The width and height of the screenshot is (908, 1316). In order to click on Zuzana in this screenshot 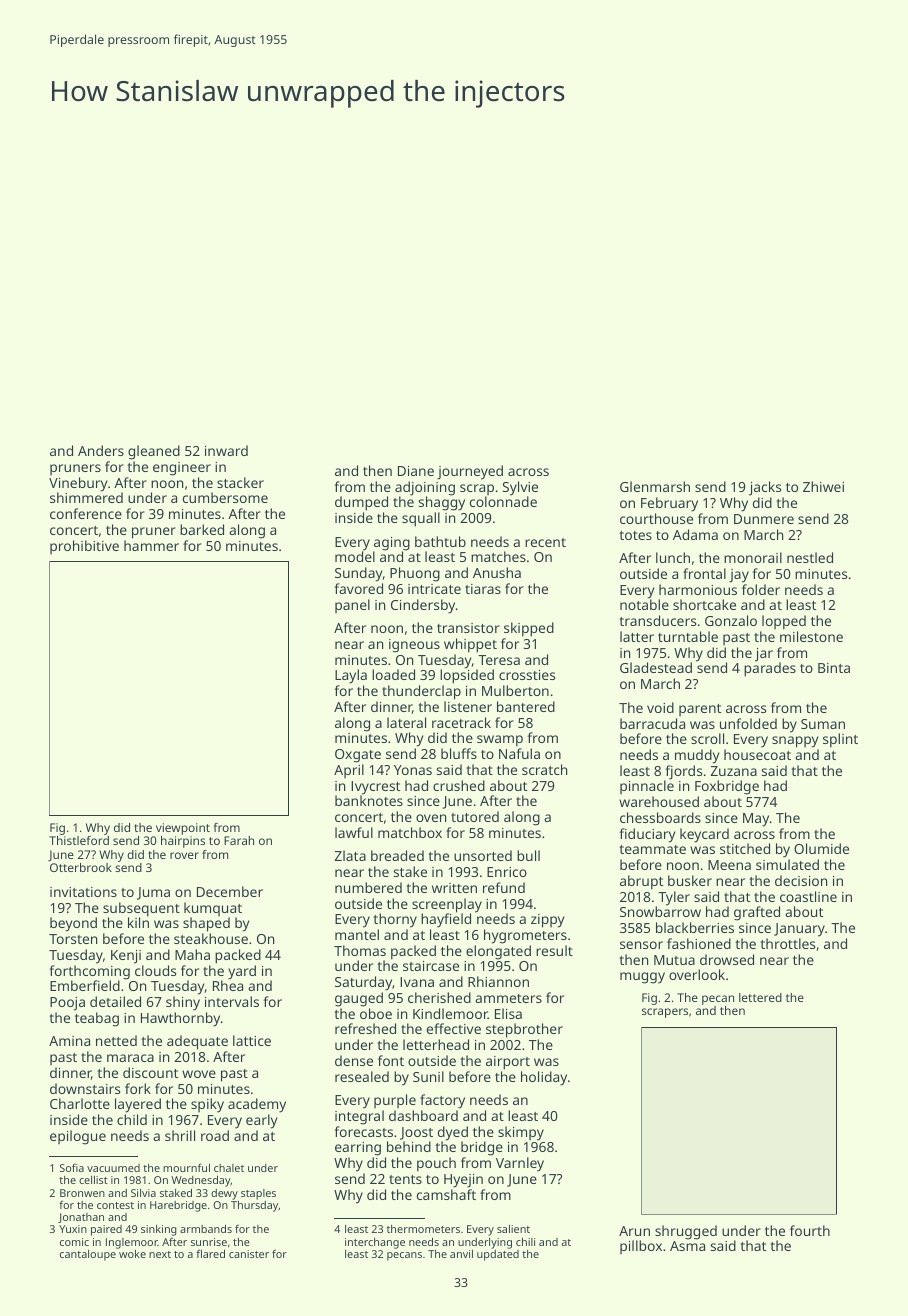, I will do `click(734, 771)`.
